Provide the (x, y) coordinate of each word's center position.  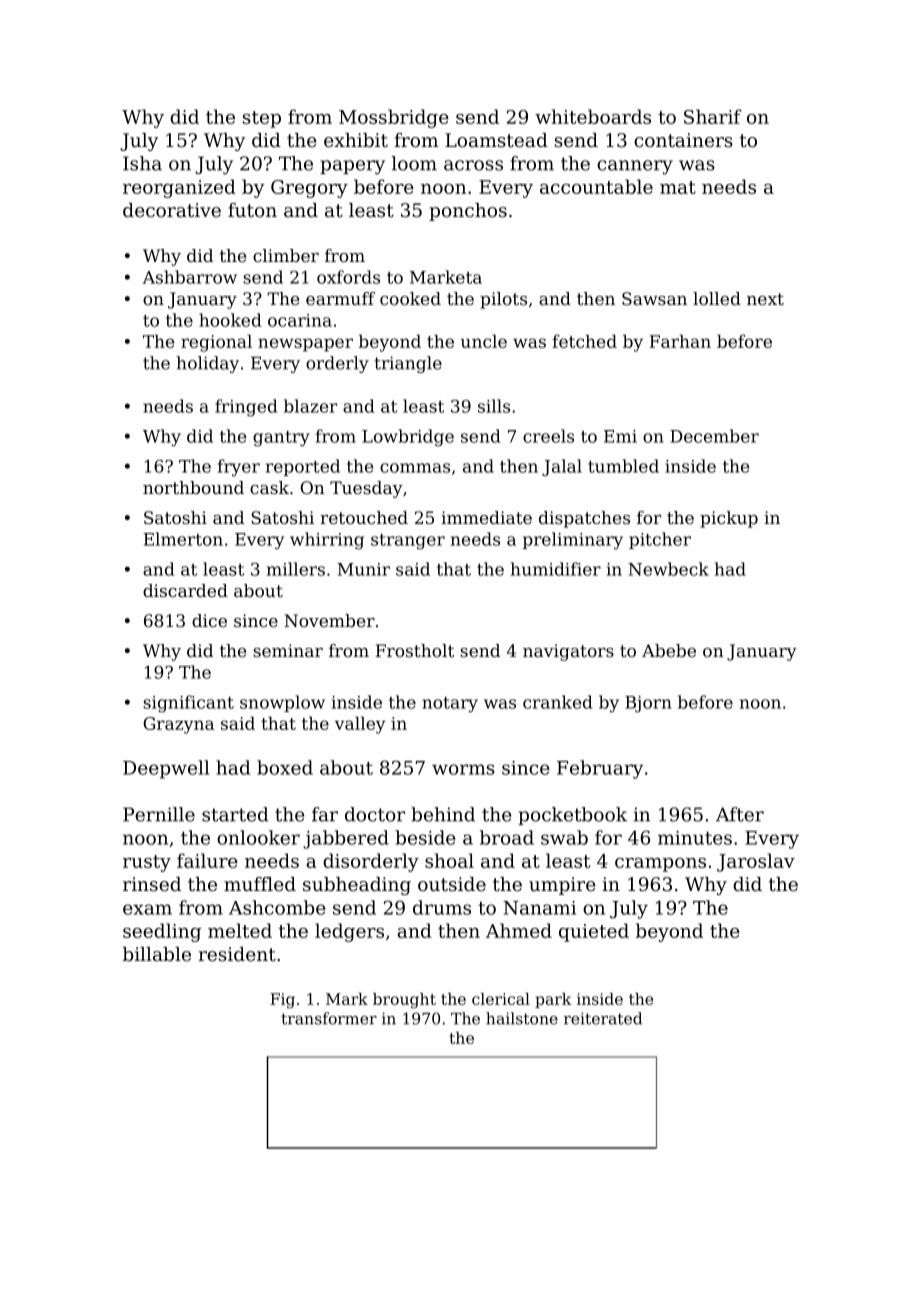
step (262, 119)
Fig (282, 1000)
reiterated (603, 1018)
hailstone (522, 1018)
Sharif (713, 116)
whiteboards (593, 116)
